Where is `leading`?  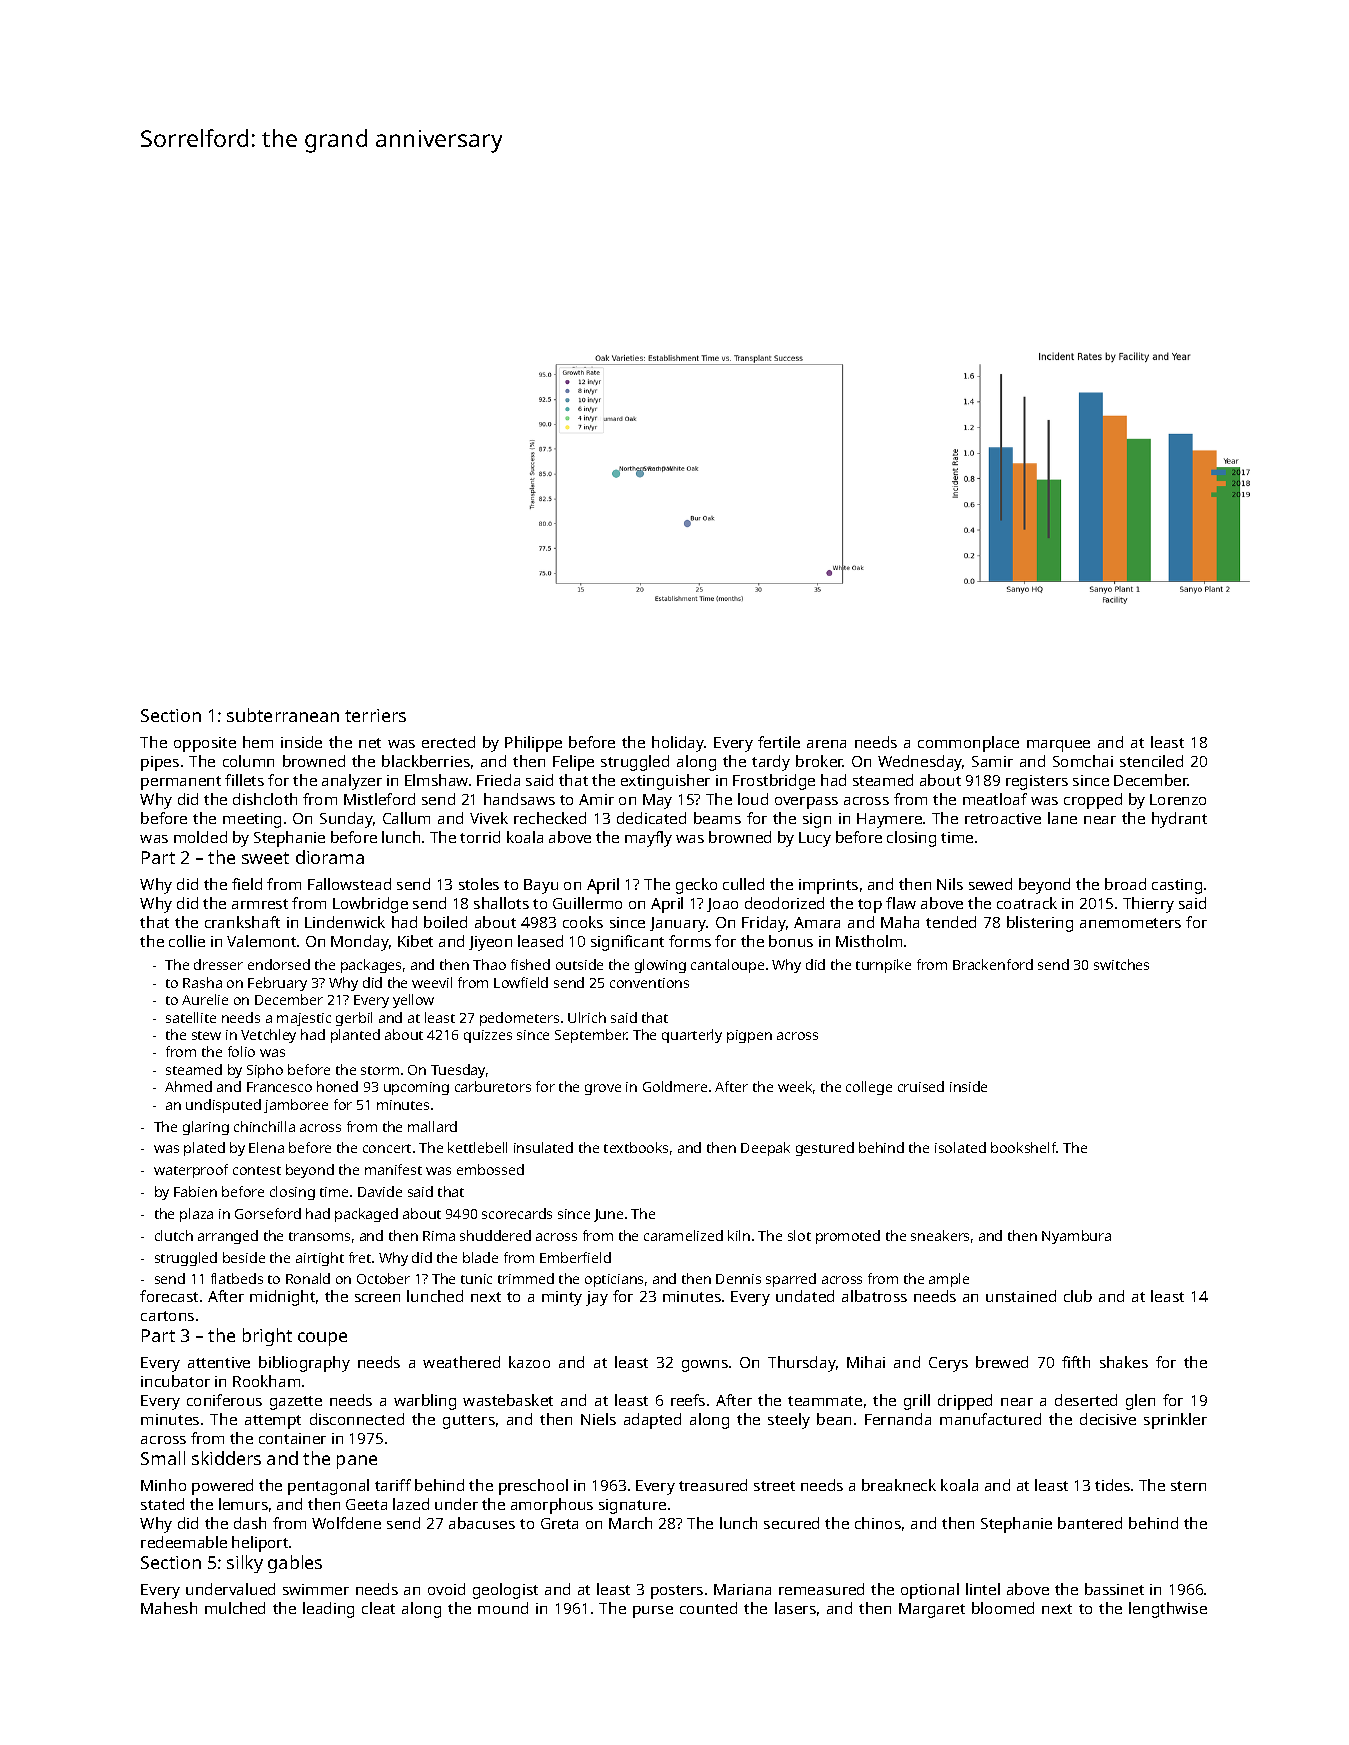 leading is located at coordinates (328, 1610).
